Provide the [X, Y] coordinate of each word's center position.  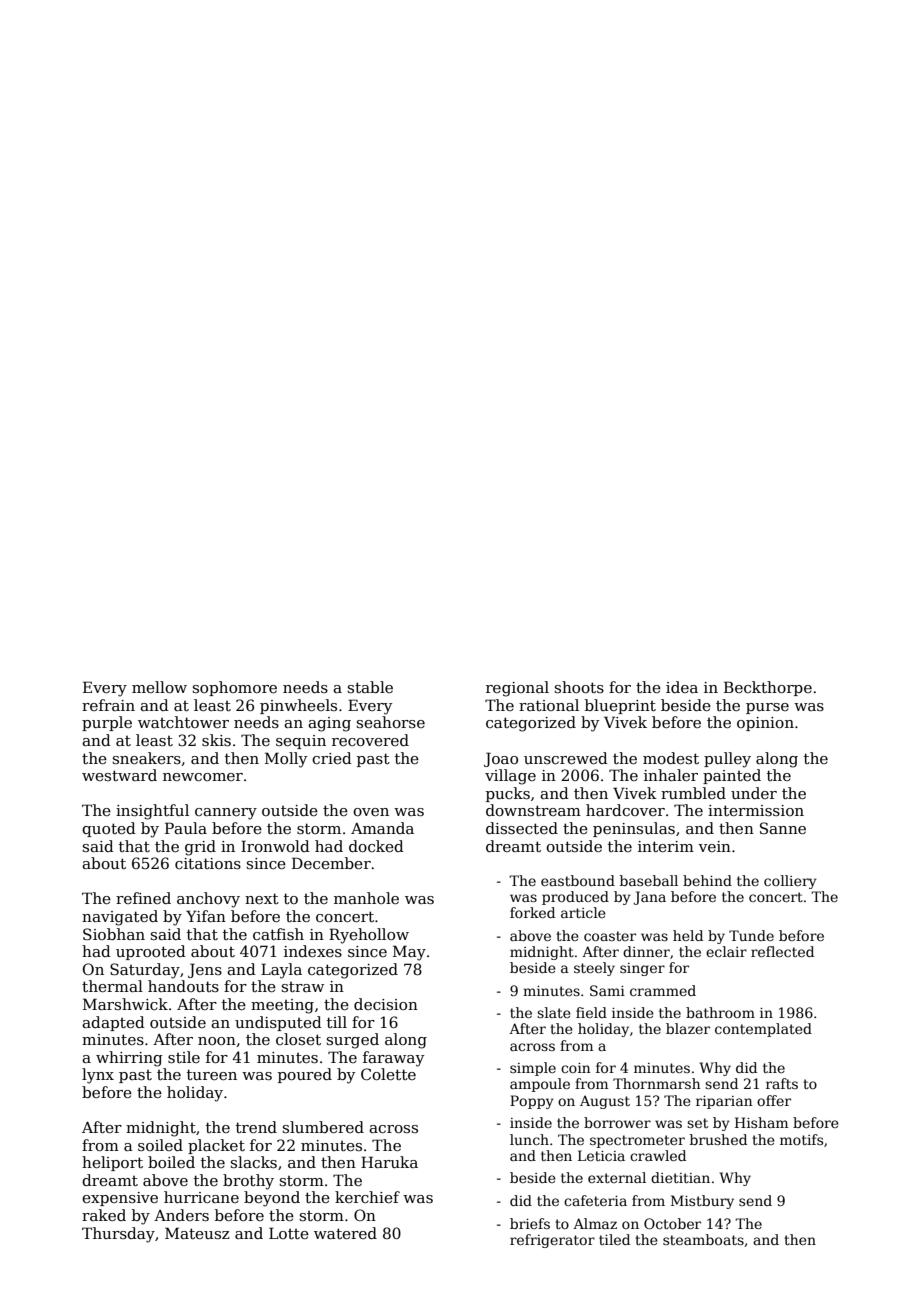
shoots [579, 687]
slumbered [323, 1127]
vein [714, 846]
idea [682, 687]
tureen [212, 1074]
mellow [159, 687]
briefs [530, 1223]
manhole [366, 898]
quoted [109, 829]
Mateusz [197, 1233]
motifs [801, 1139]
